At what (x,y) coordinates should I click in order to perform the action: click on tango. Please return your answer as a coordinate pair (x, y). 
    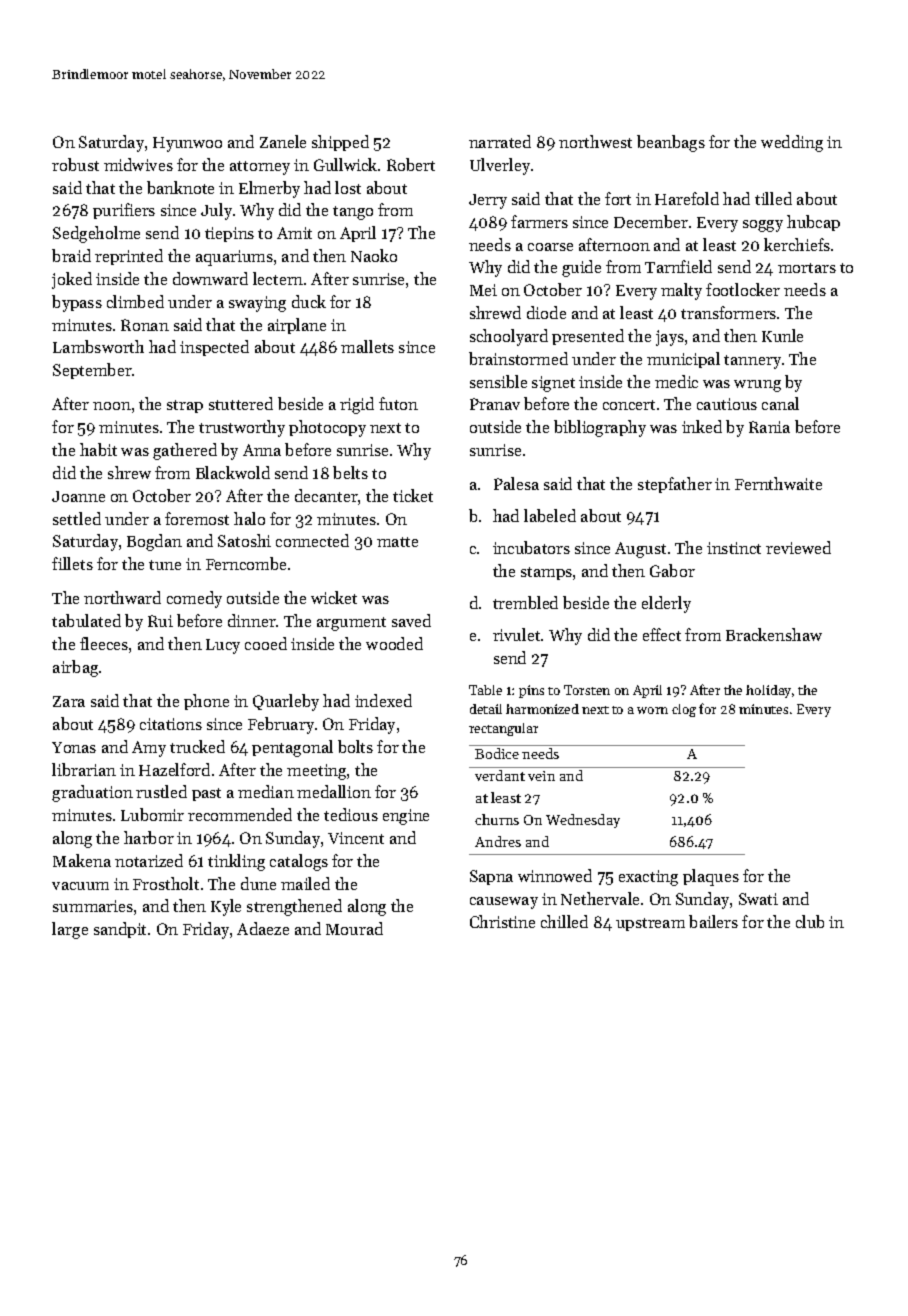
    Looking at the image, I should click on (353, 213).
